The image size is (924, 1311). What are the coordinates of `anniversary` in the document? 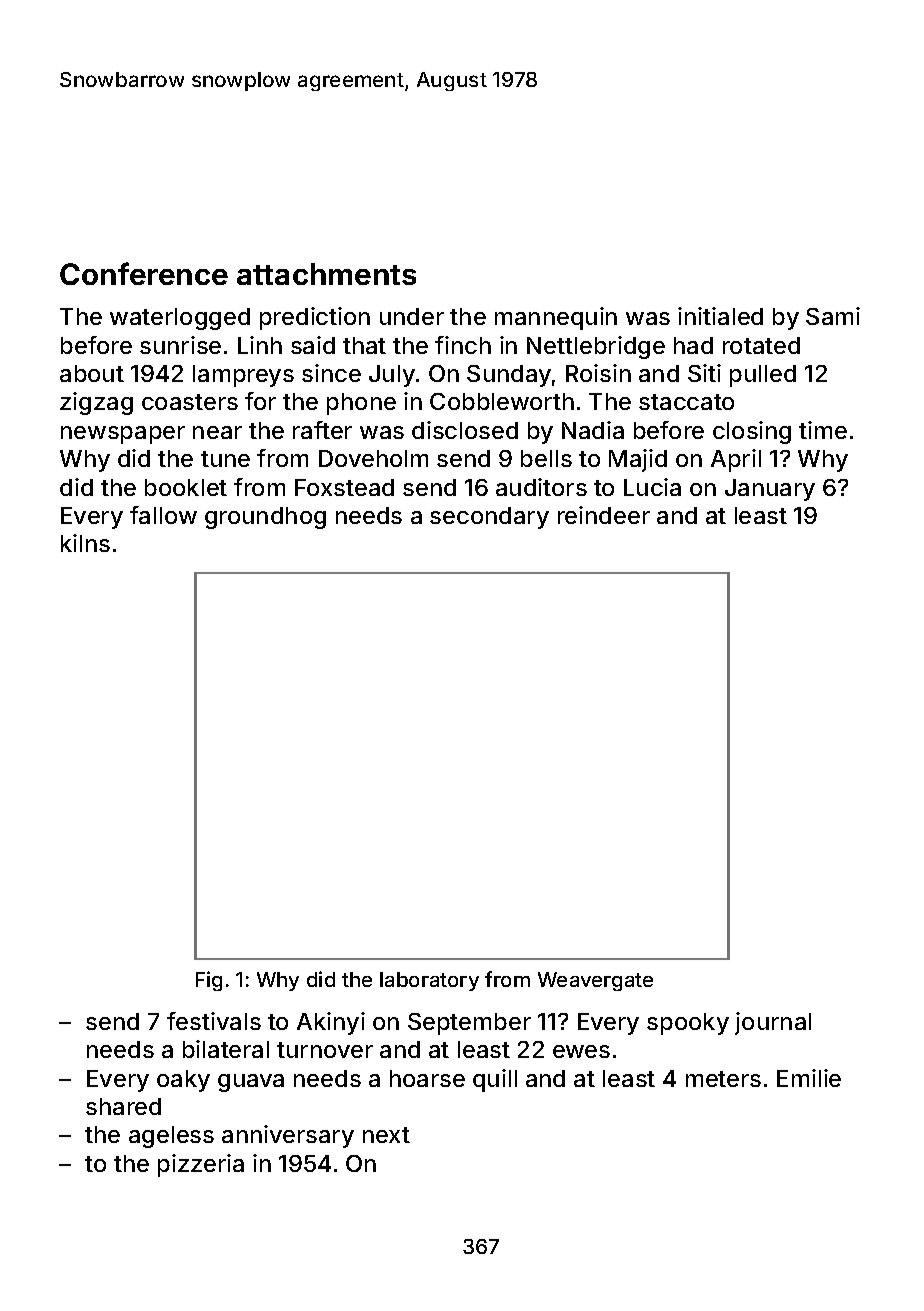 It's located at (288, 1136).
